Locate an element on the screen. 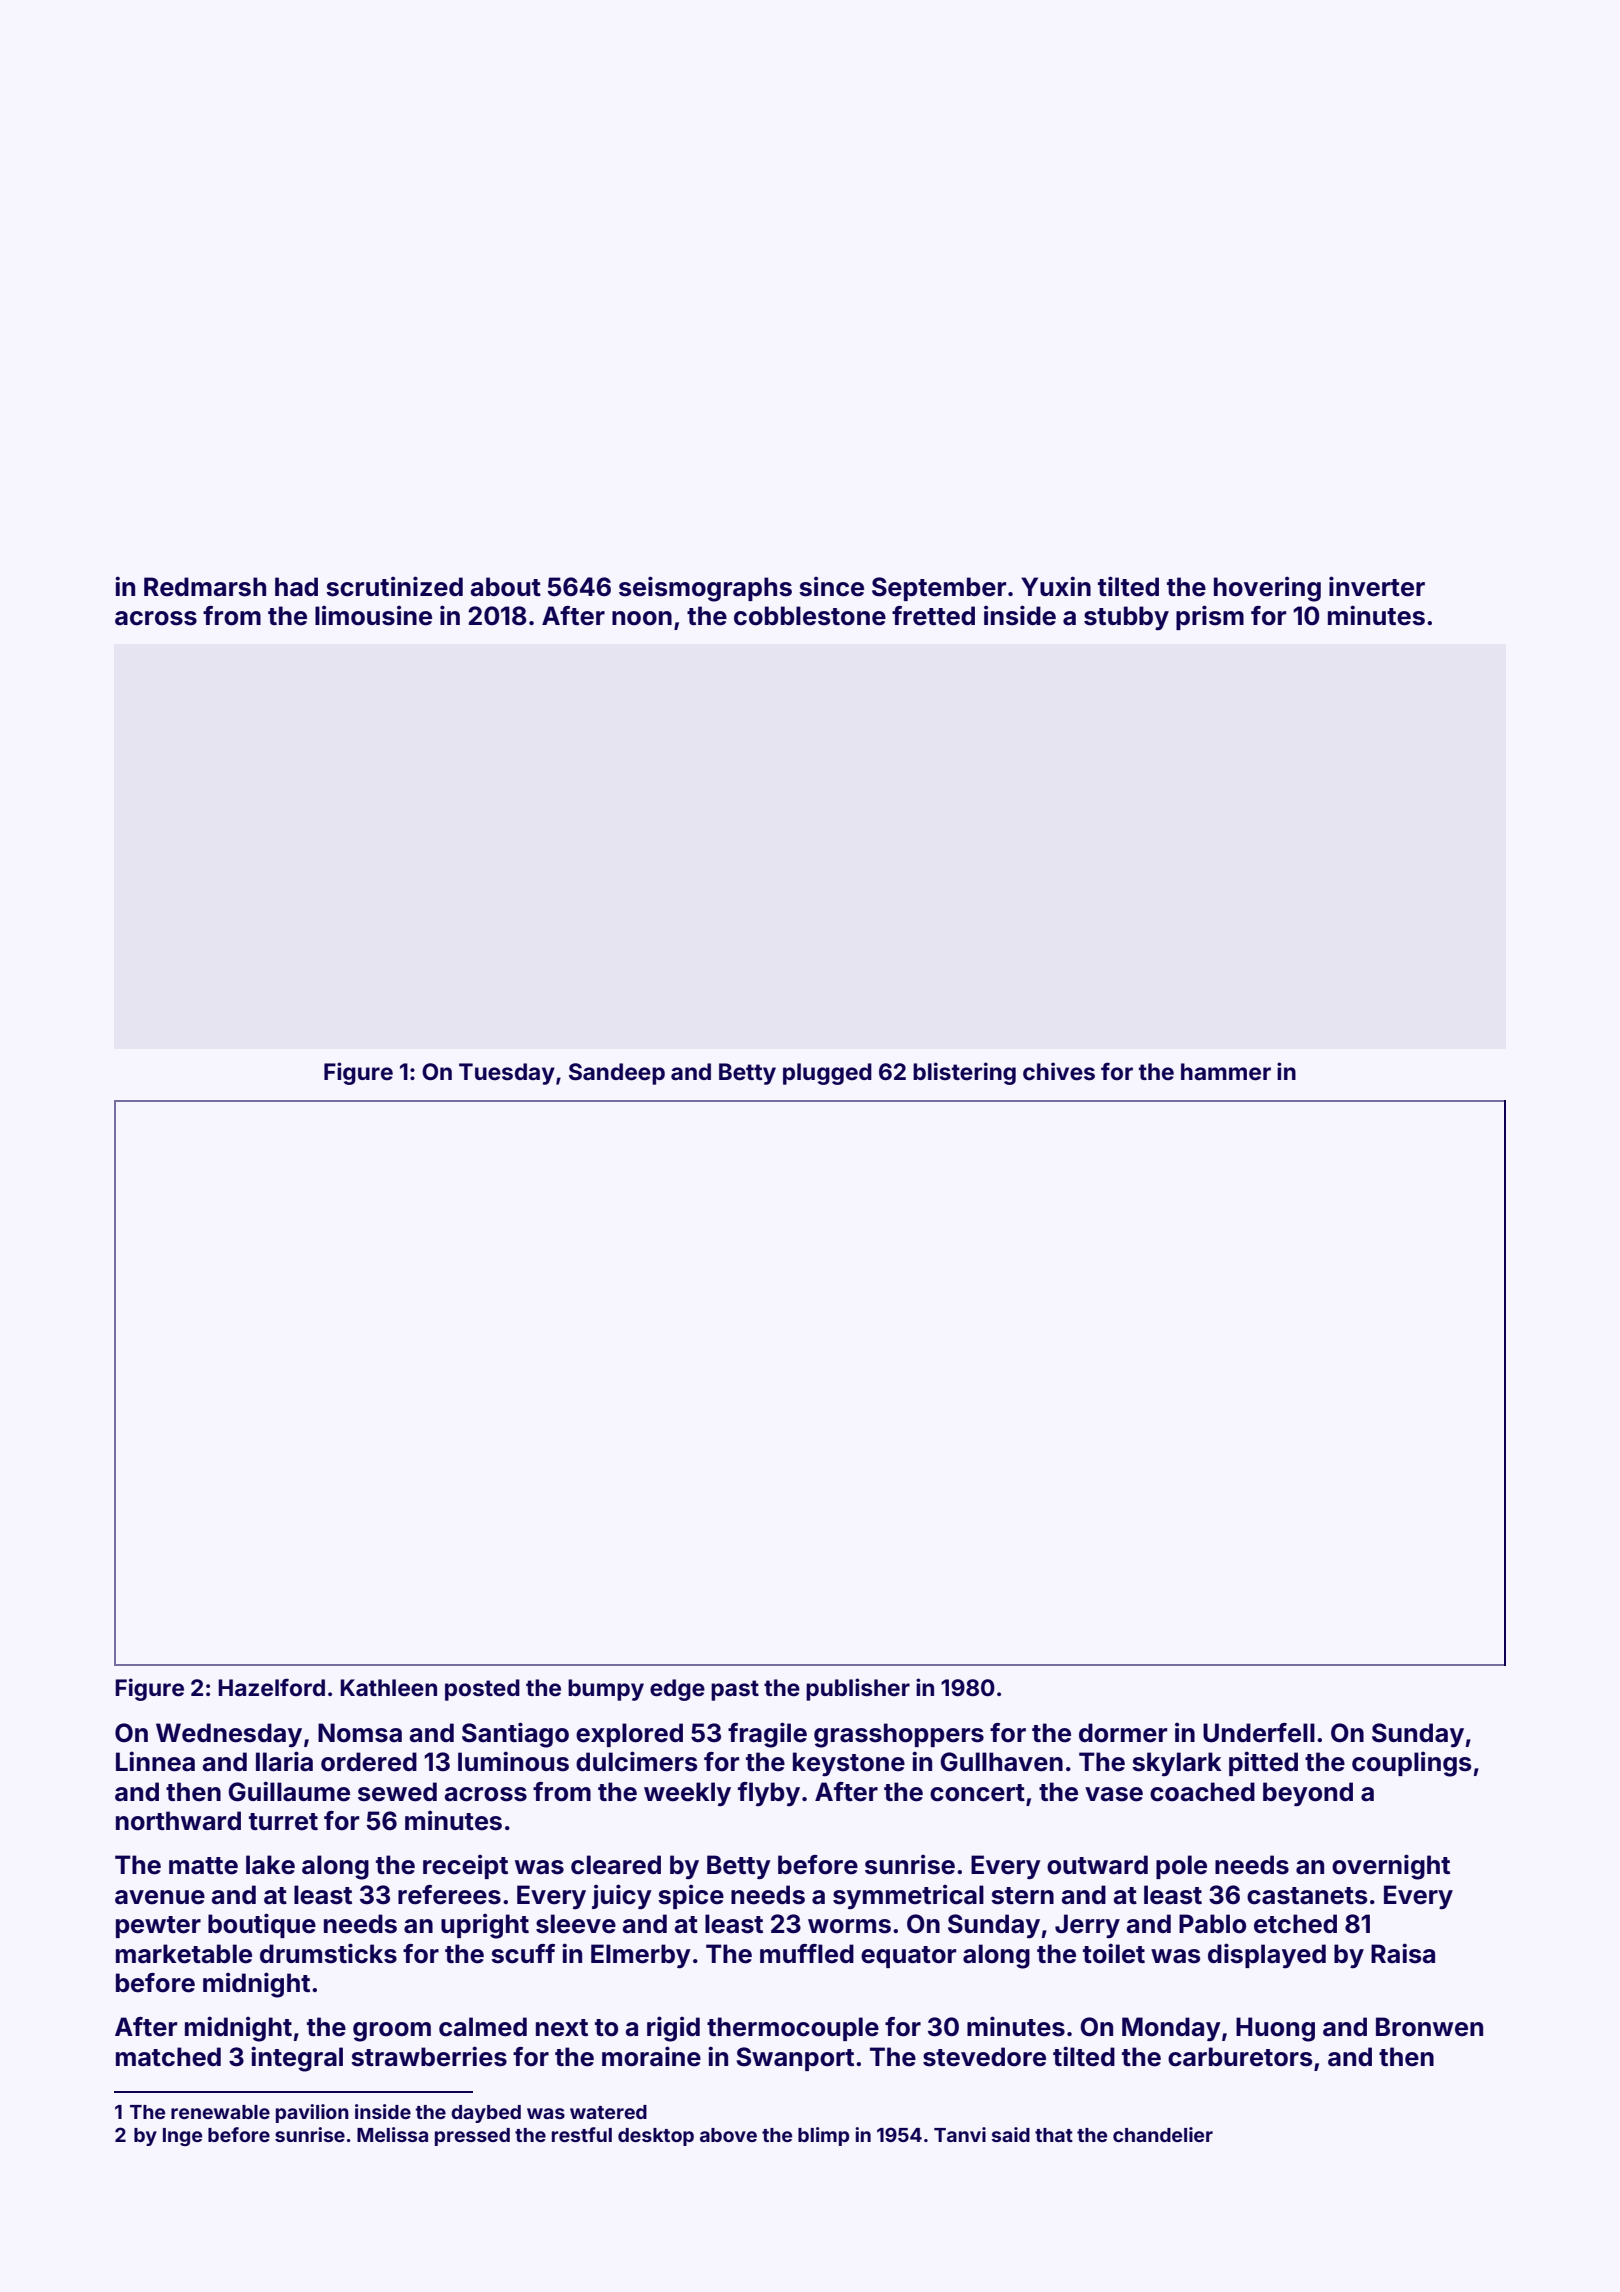 Image resolution: width=1620 pixels, height=2292 pixels. Sandeep is located at coordinates (617, 1074).
